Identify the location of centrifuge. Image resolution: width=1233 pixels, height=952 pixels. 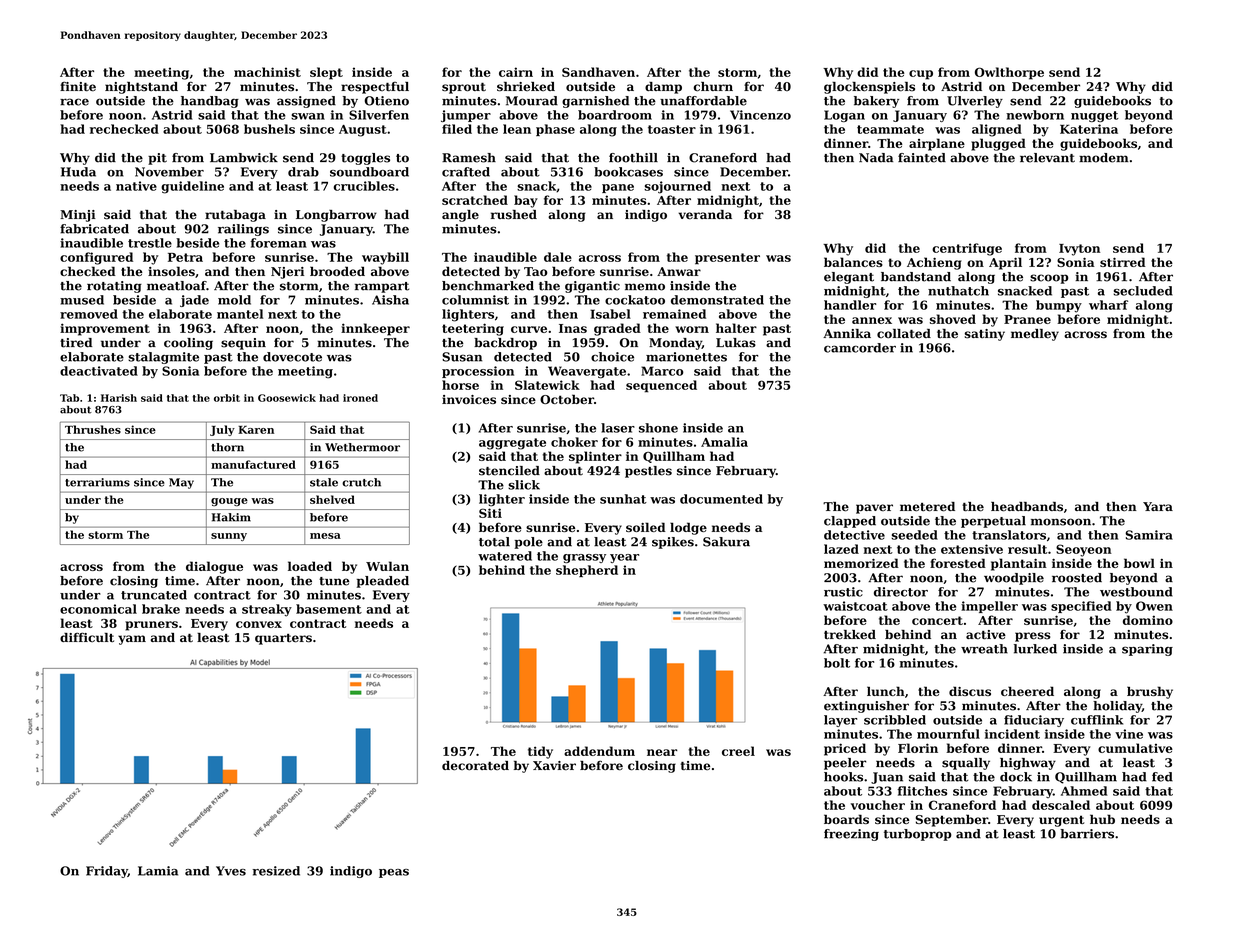
(967, 249).
